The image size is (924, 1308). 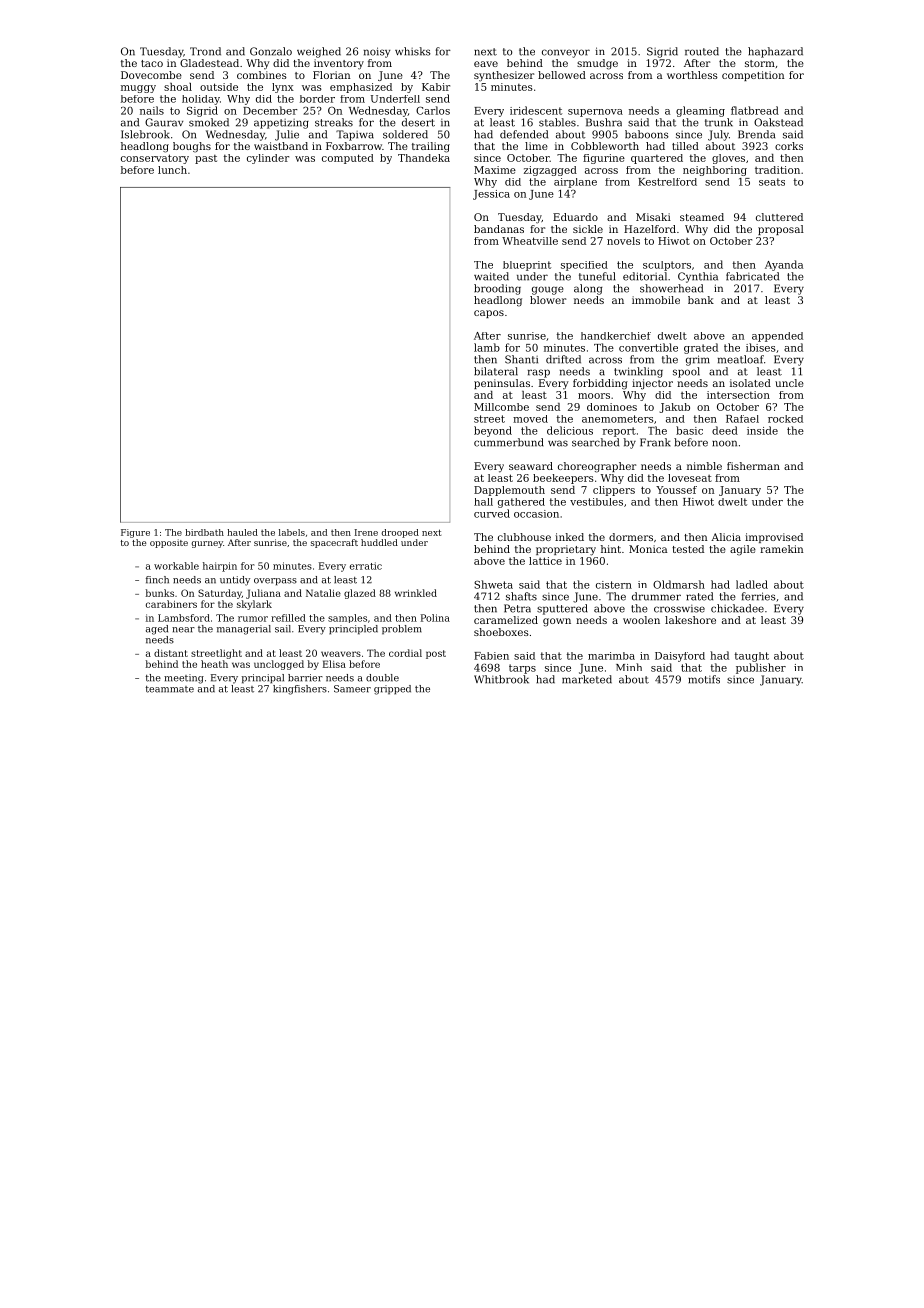 I want to click on forbidding, so click(x=600, y=384).
